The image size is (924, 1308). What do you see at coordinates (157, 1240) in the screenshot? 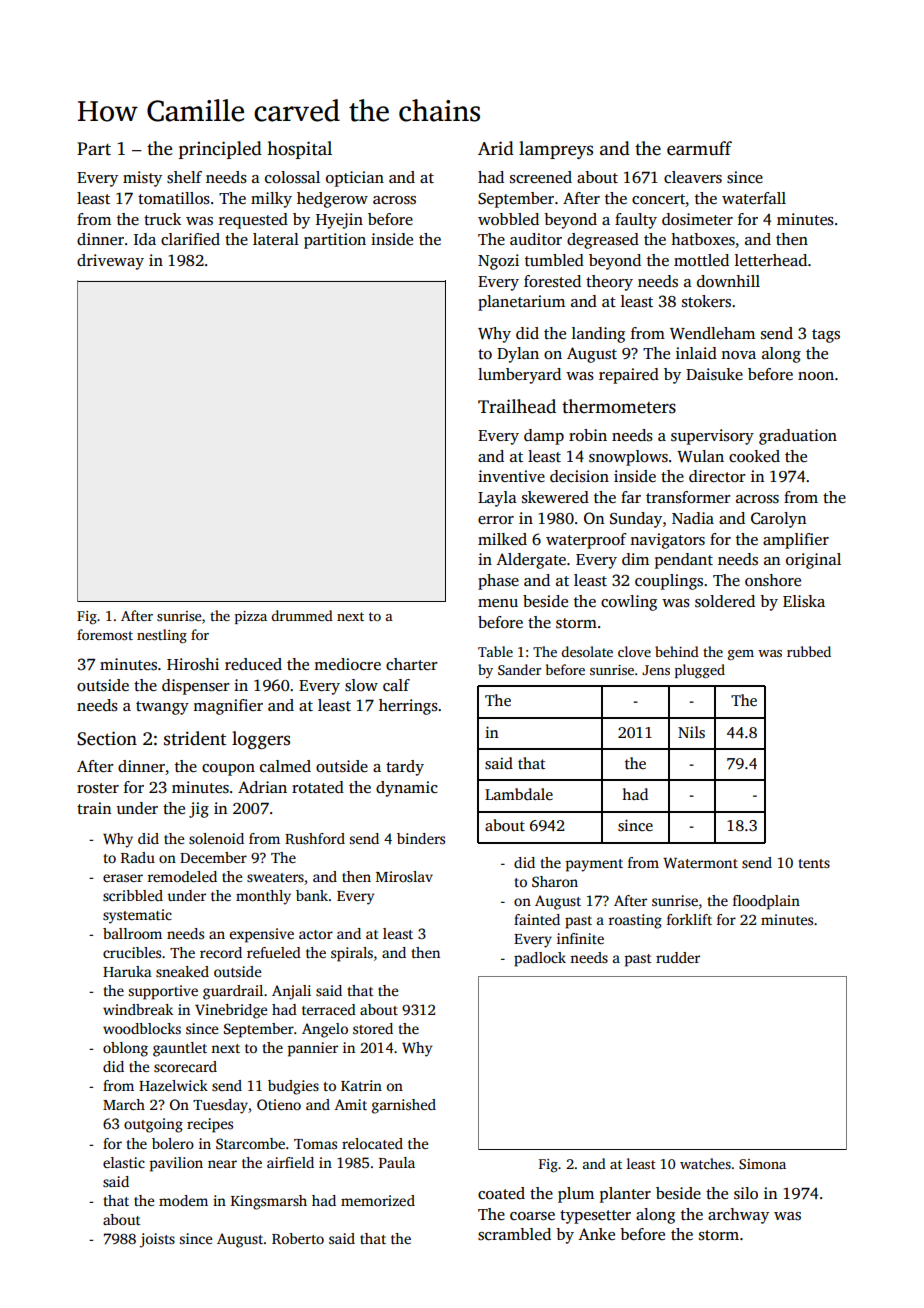
I see `joists` at bounding box center [157, 1240].
